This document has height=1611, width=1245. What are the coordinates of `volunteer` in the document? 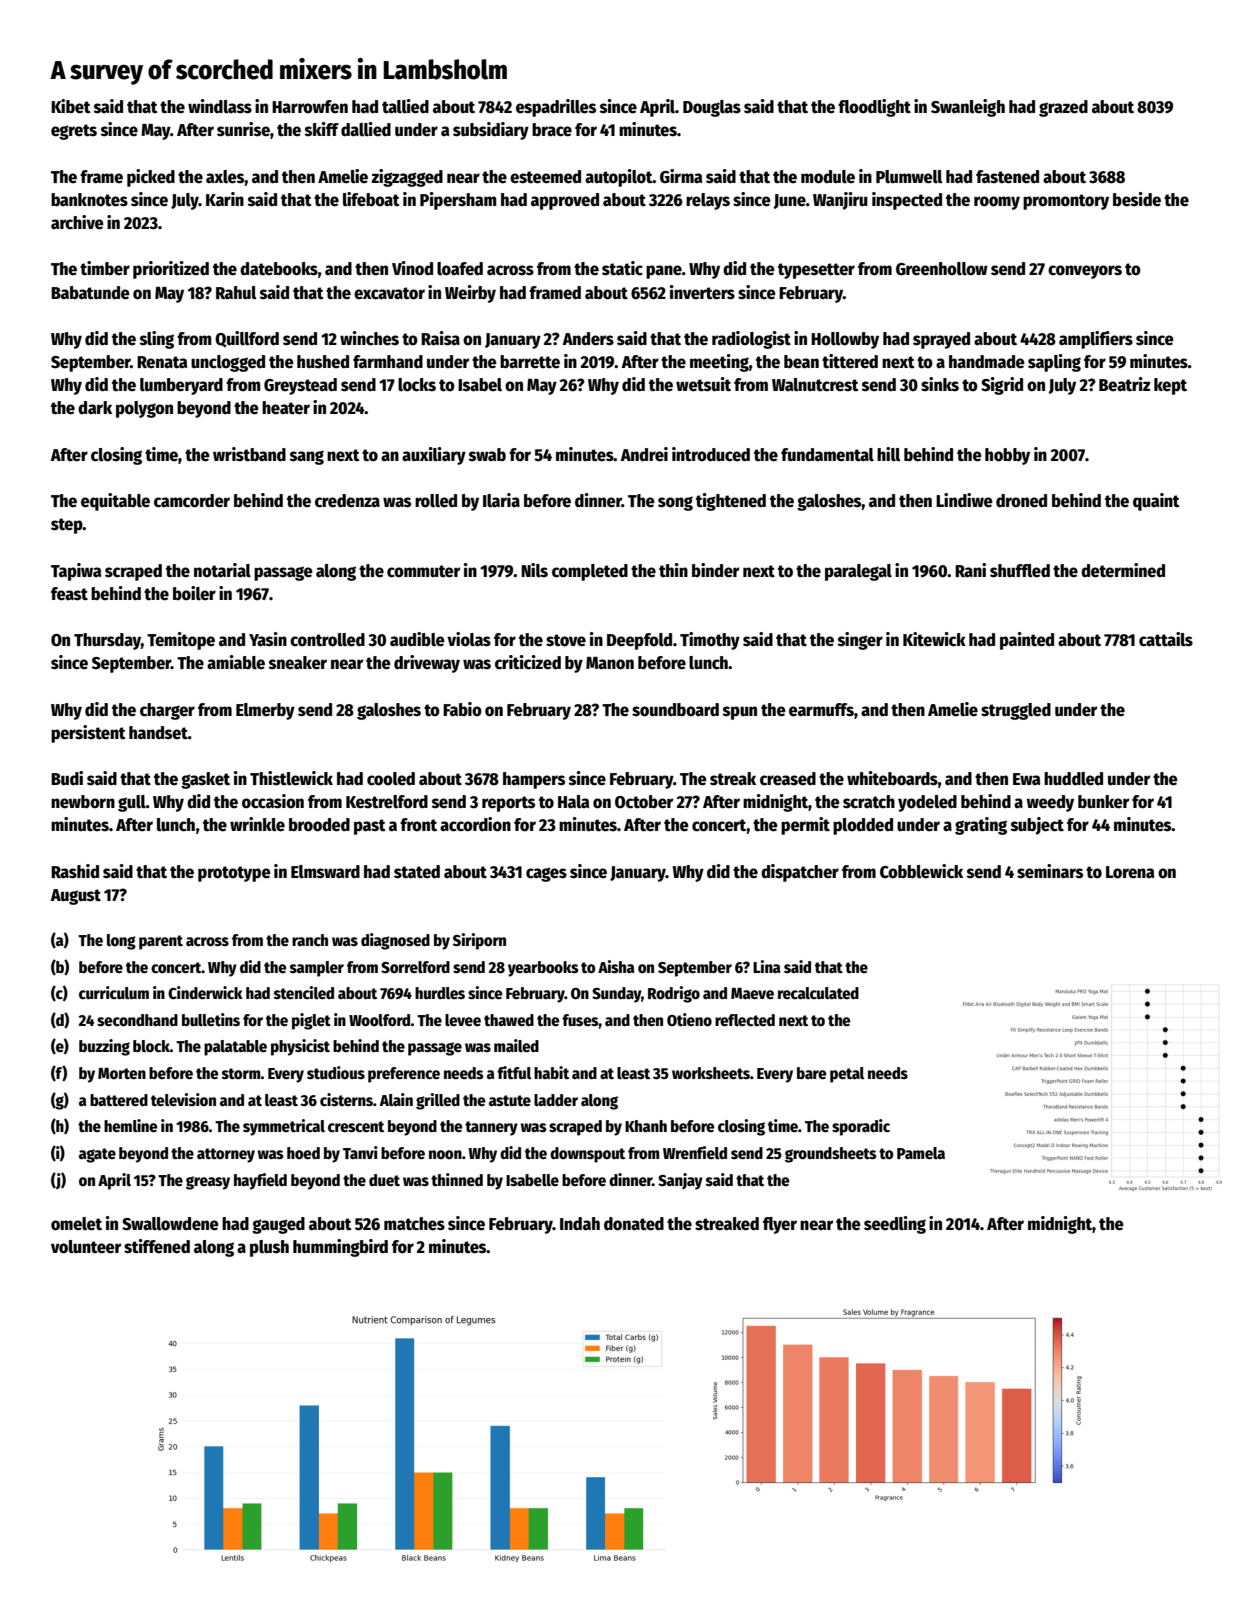 It's located at (86, 1247).
